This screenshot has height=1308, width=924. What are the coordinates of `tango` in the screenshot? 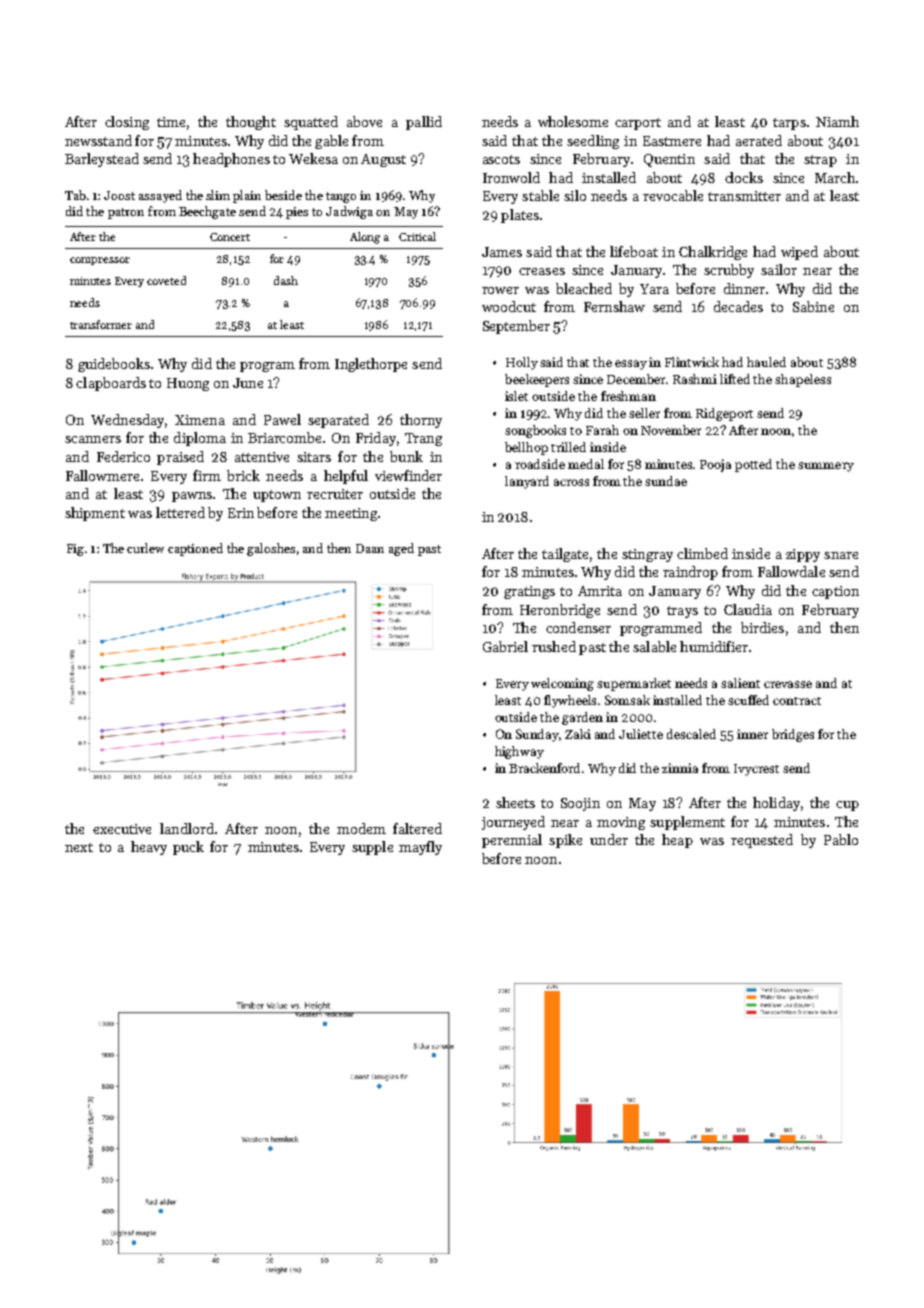 It's located at (341, 197).
